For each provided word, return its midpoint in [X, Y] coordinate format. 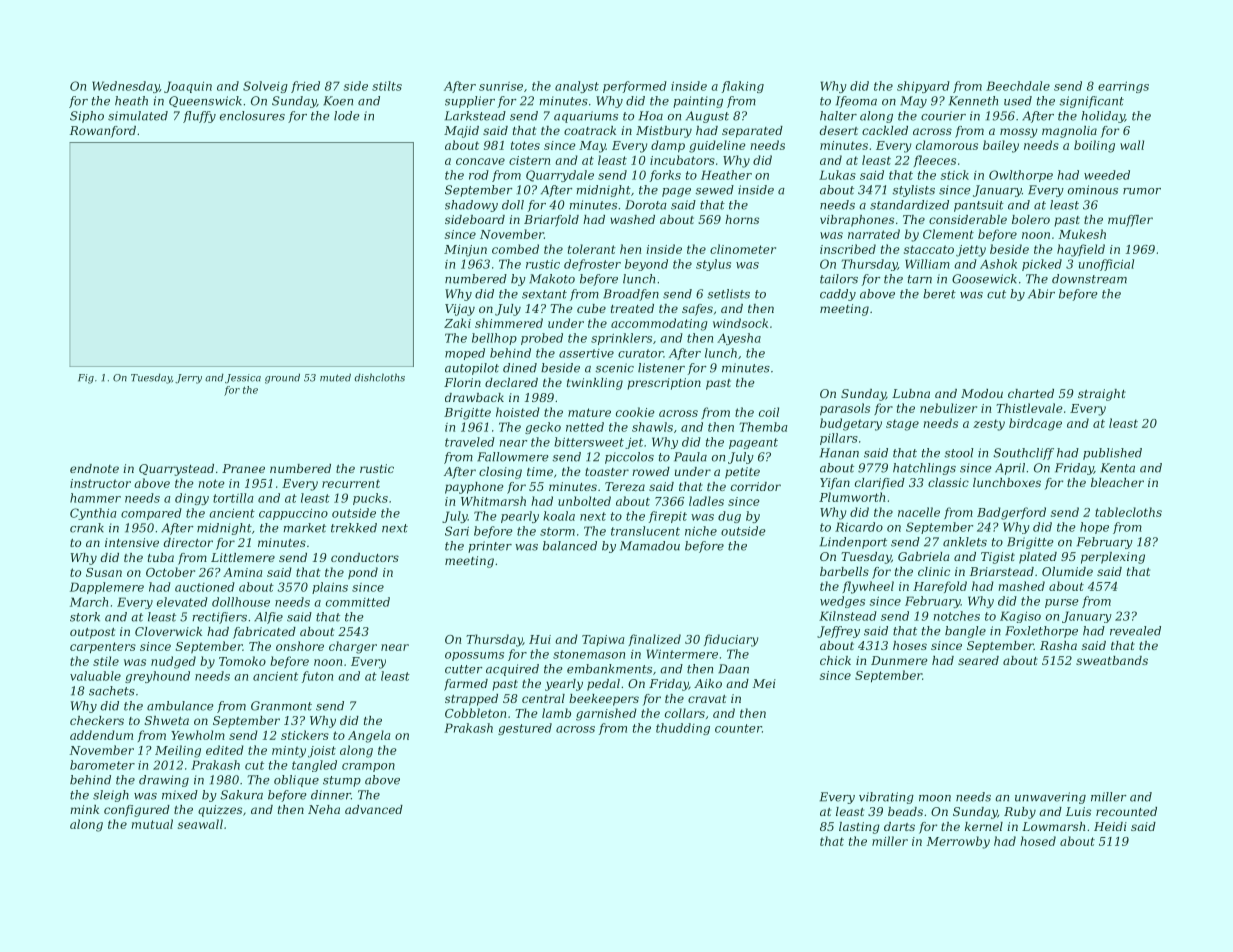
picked [1042, 265]
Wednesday [126, 87]
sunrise [501, 86]
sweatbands [1112, 660]
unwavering [1050, 798]
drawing [164, 781]
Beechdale [1018, 86]
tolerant [592, 249]
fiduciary [731, 640]
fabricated [264, 633]
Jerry [188, 379]
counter [738, 728]
